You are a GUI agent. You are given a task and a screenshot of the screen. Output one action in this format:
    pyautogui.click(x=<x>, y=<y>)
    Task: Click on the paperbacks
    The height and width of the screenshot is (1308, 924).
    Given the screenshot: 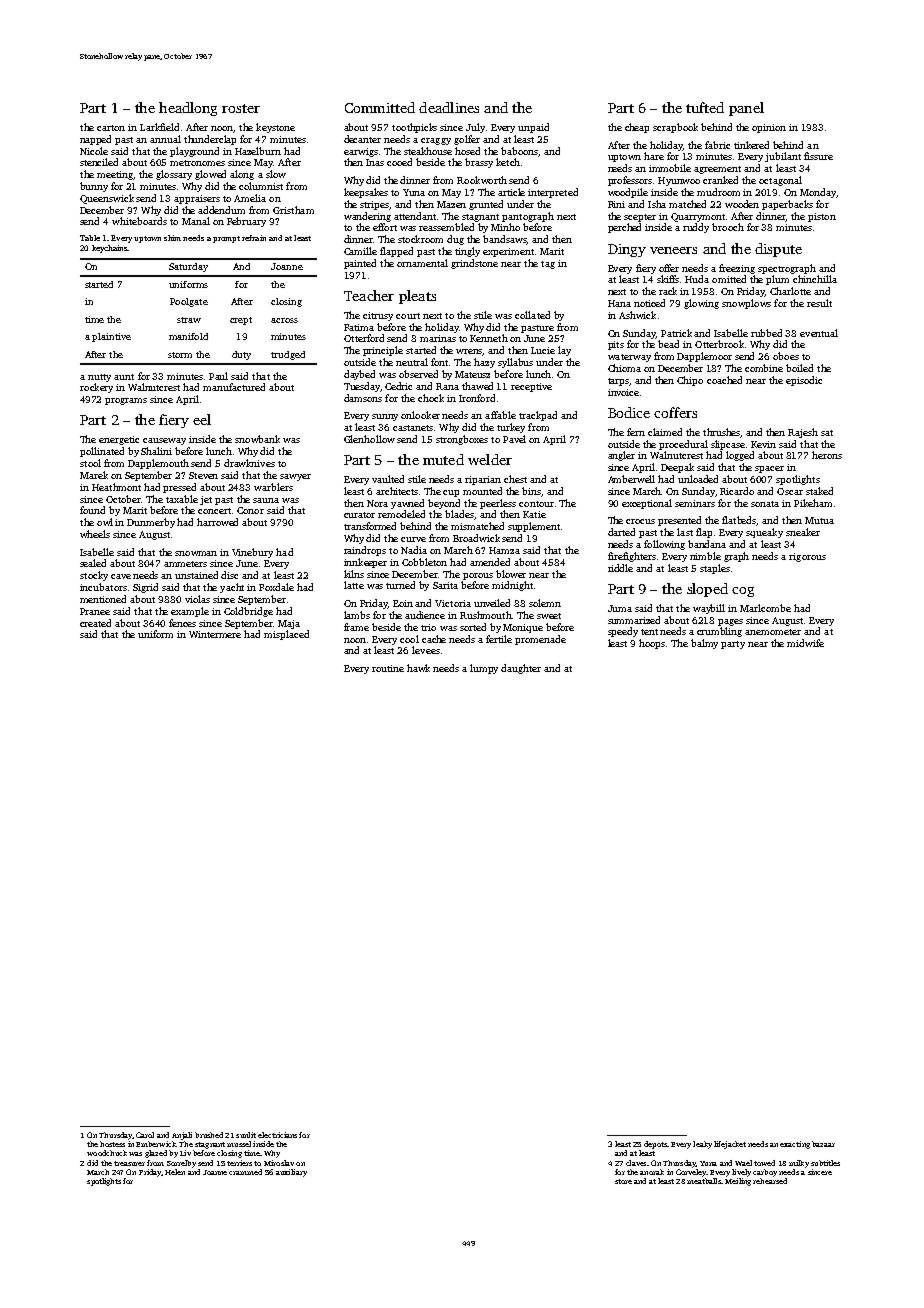 What is the action you would take?
    pyautogui.click(x=787, y=205)
